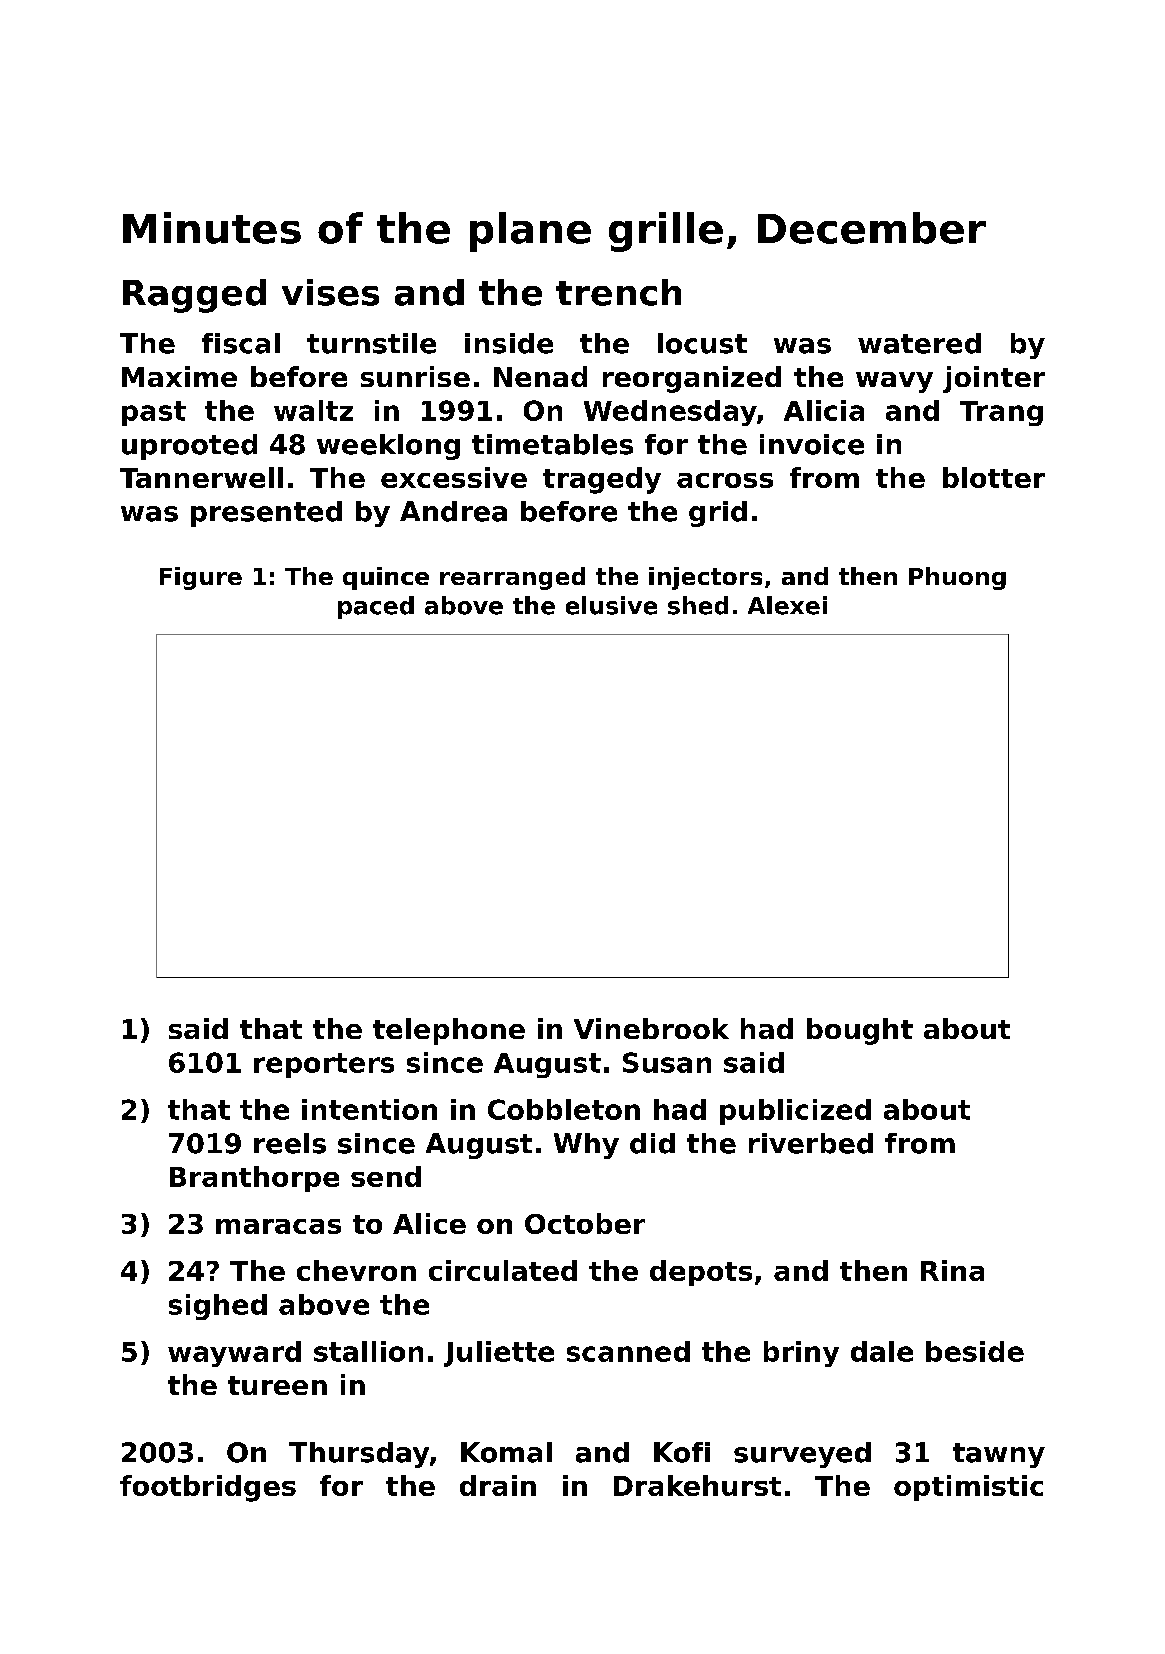 This document has width=1165, height=1654. I want to click on uprooted, so click(189, 447).
